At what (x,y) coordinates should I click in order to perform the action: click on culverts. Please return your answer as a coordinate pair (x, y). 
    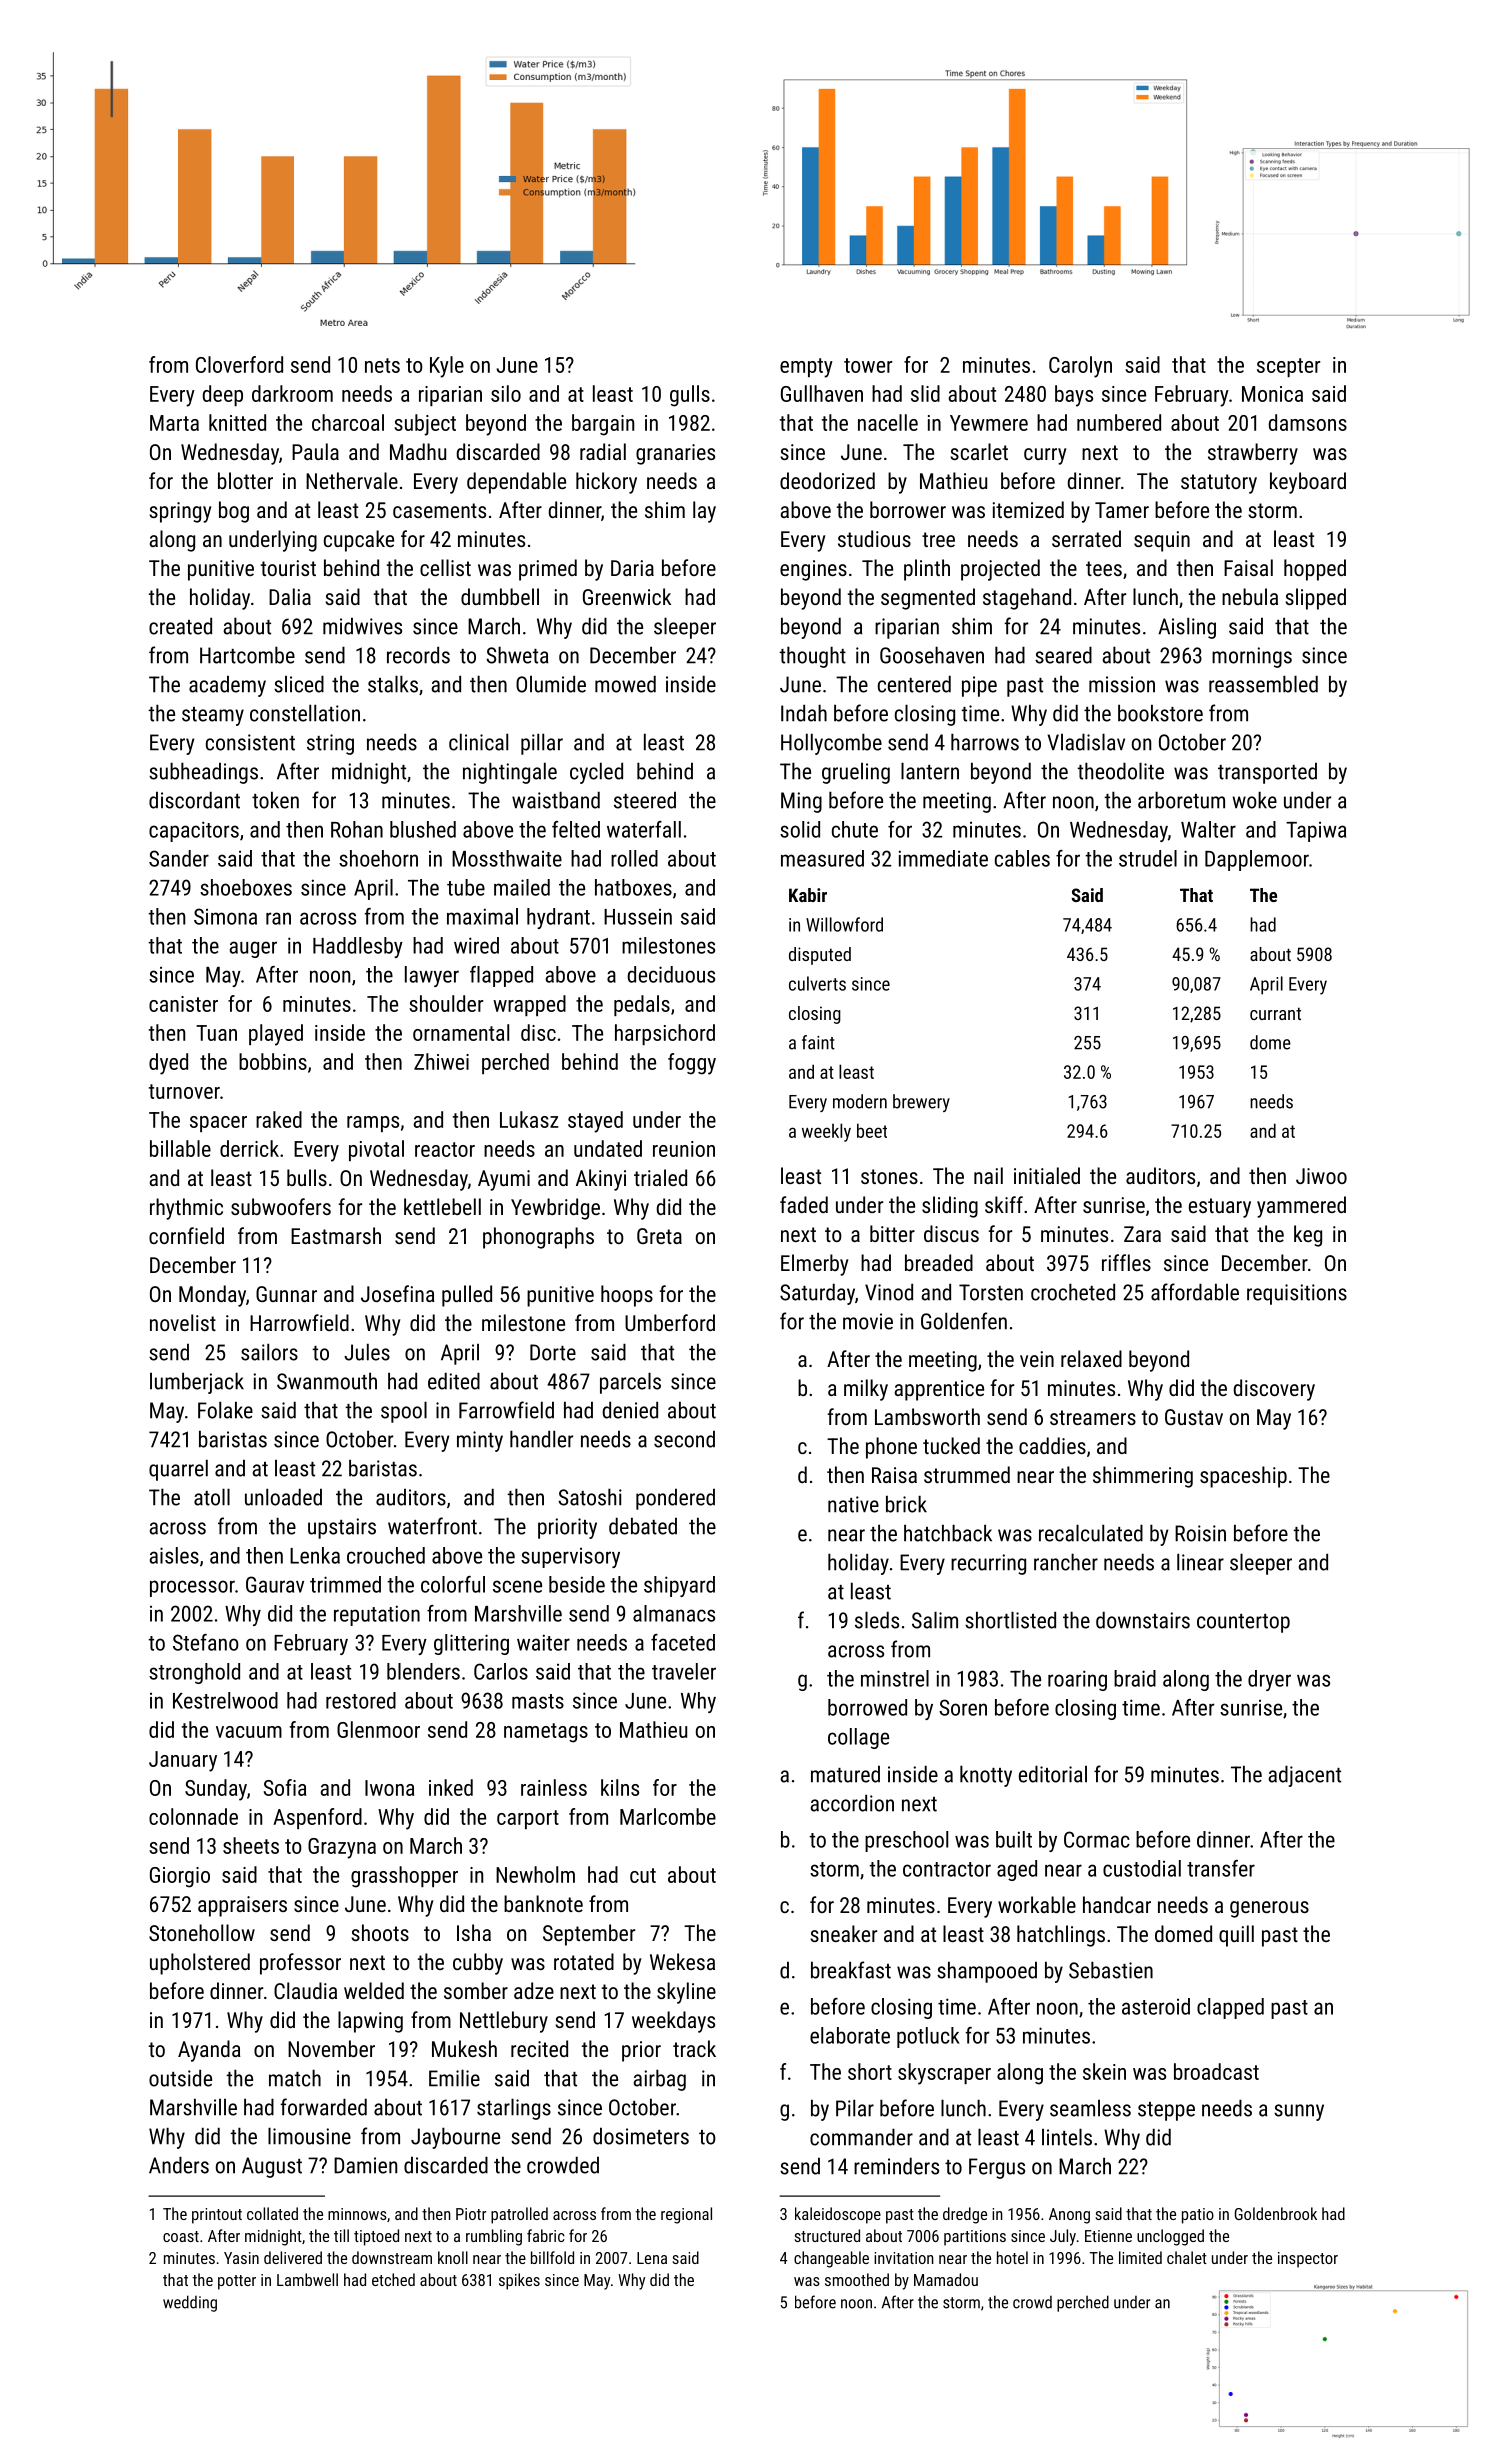
    Looking at the image, I should click on (817, 983).
